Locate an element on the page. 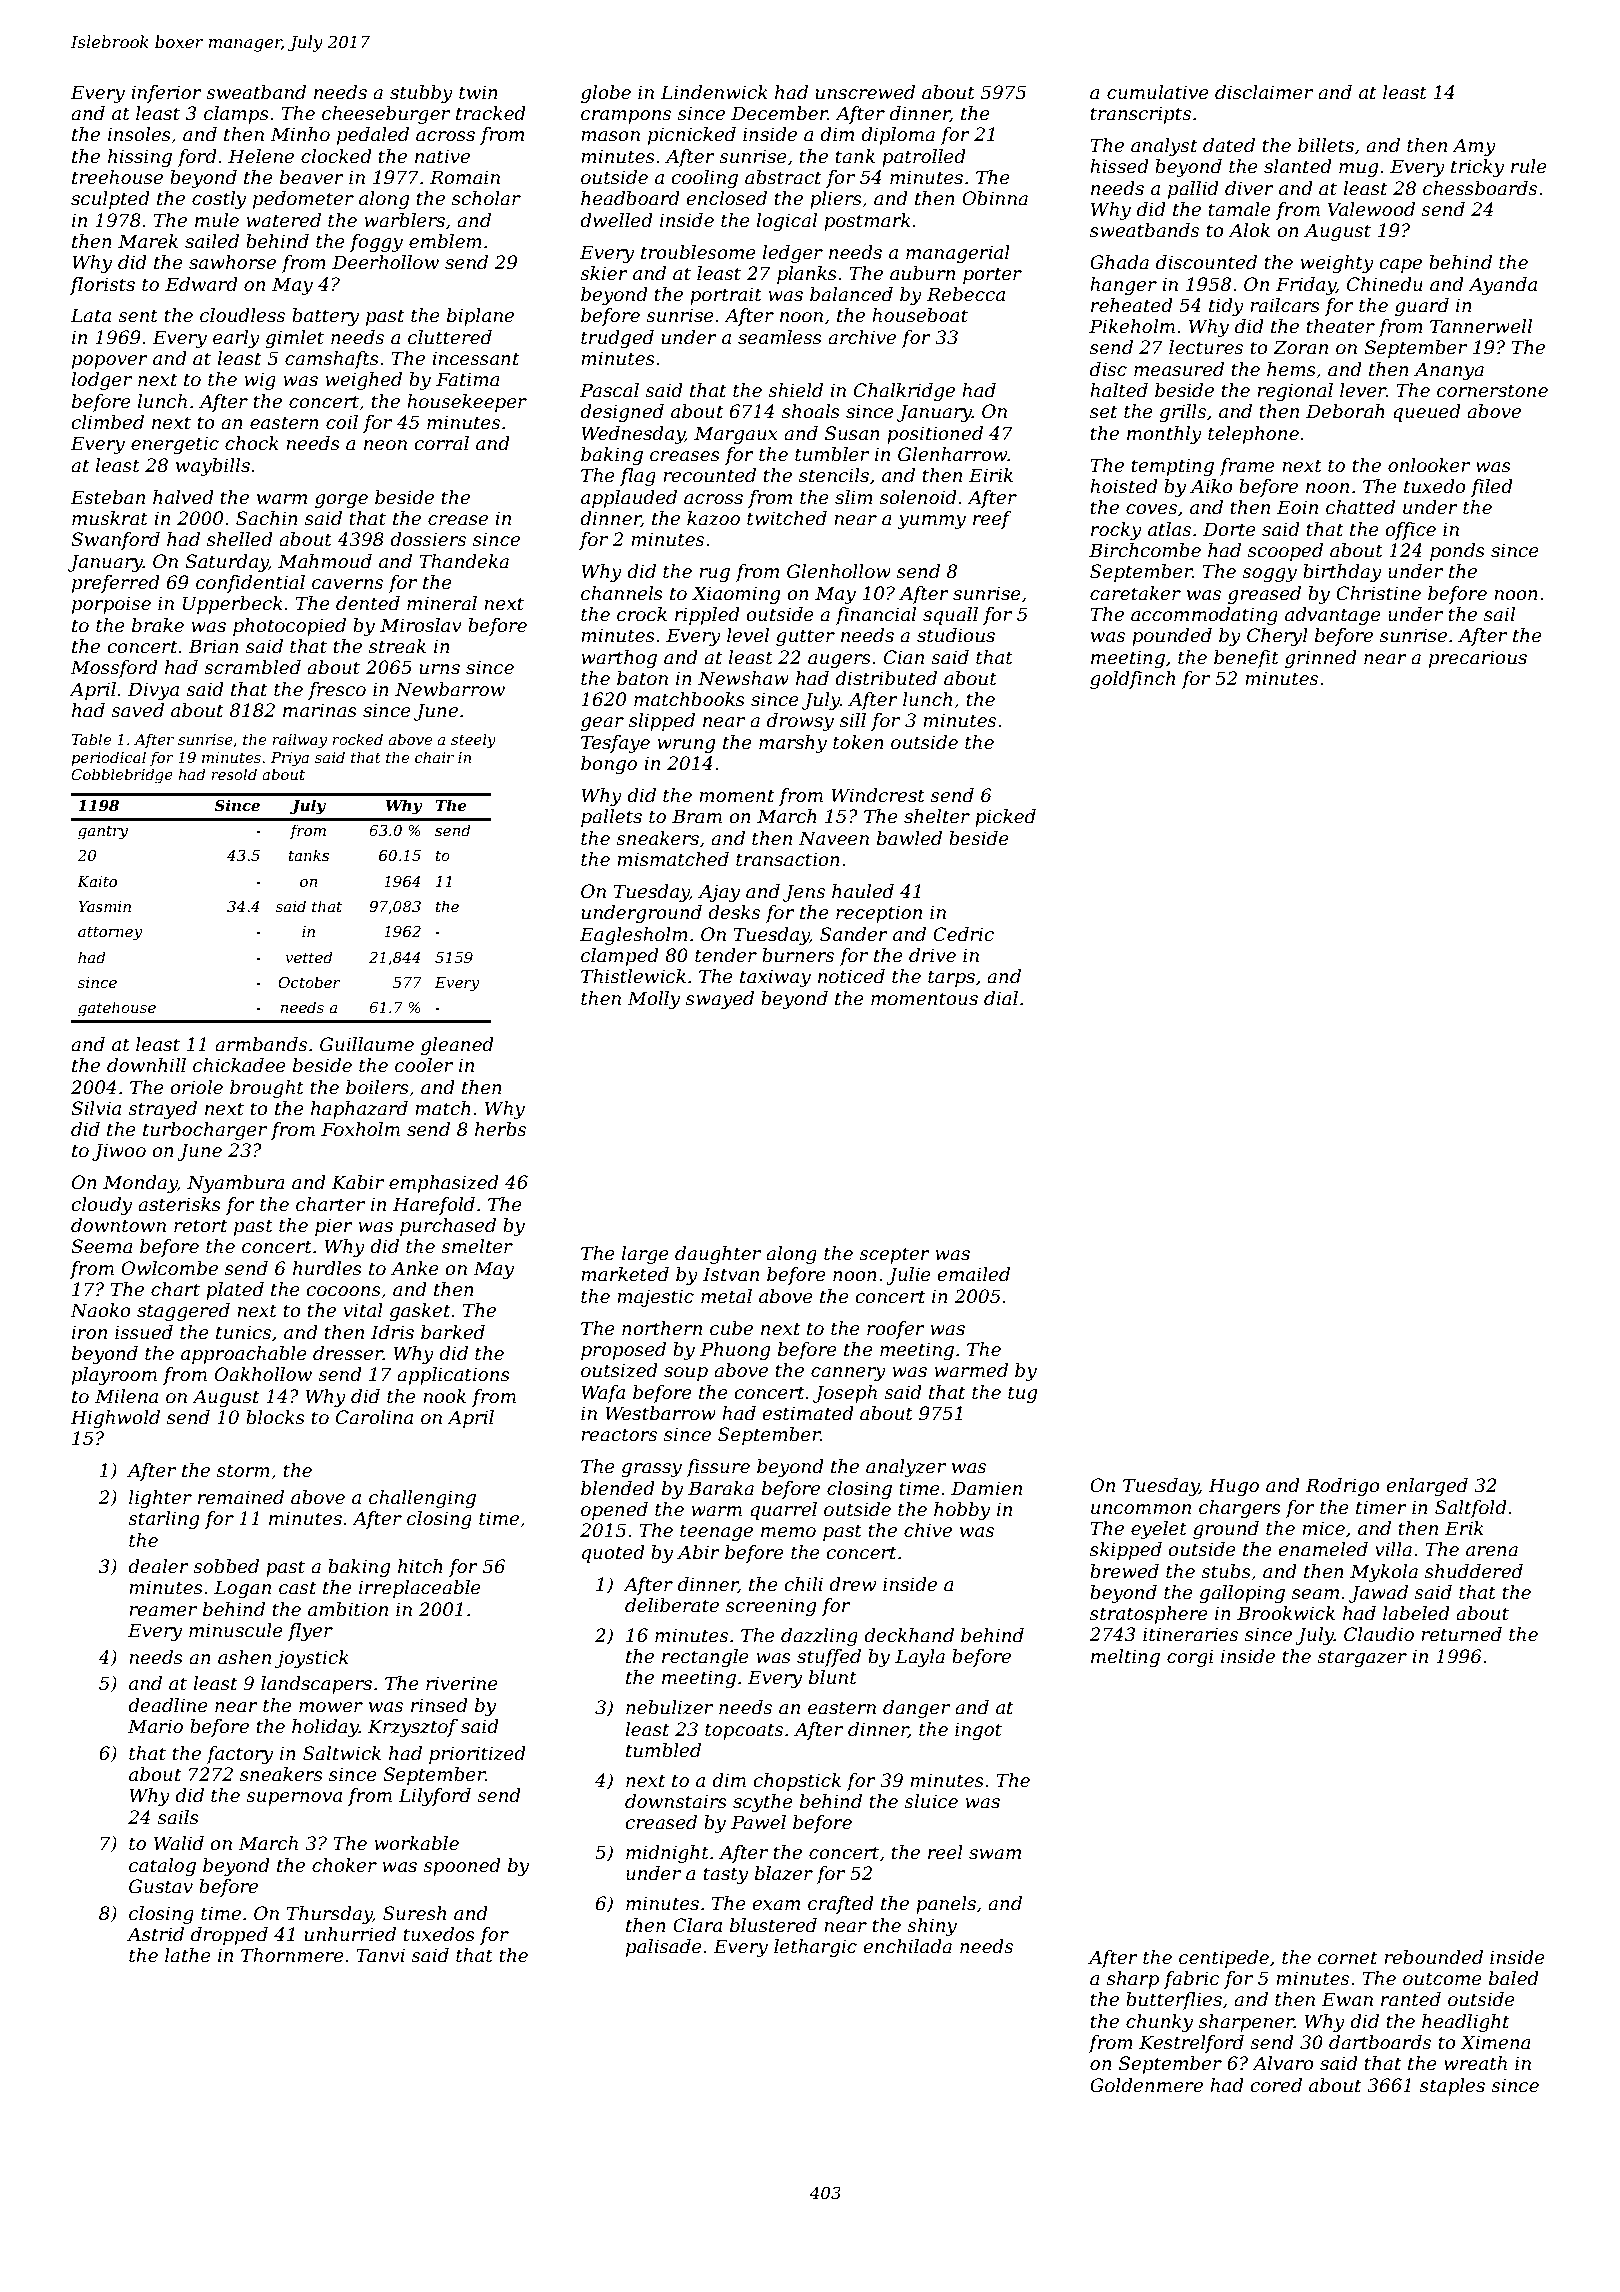 The height and width of the image is (2292, 1620). corgi is located at coordinates (1190, 1658).
